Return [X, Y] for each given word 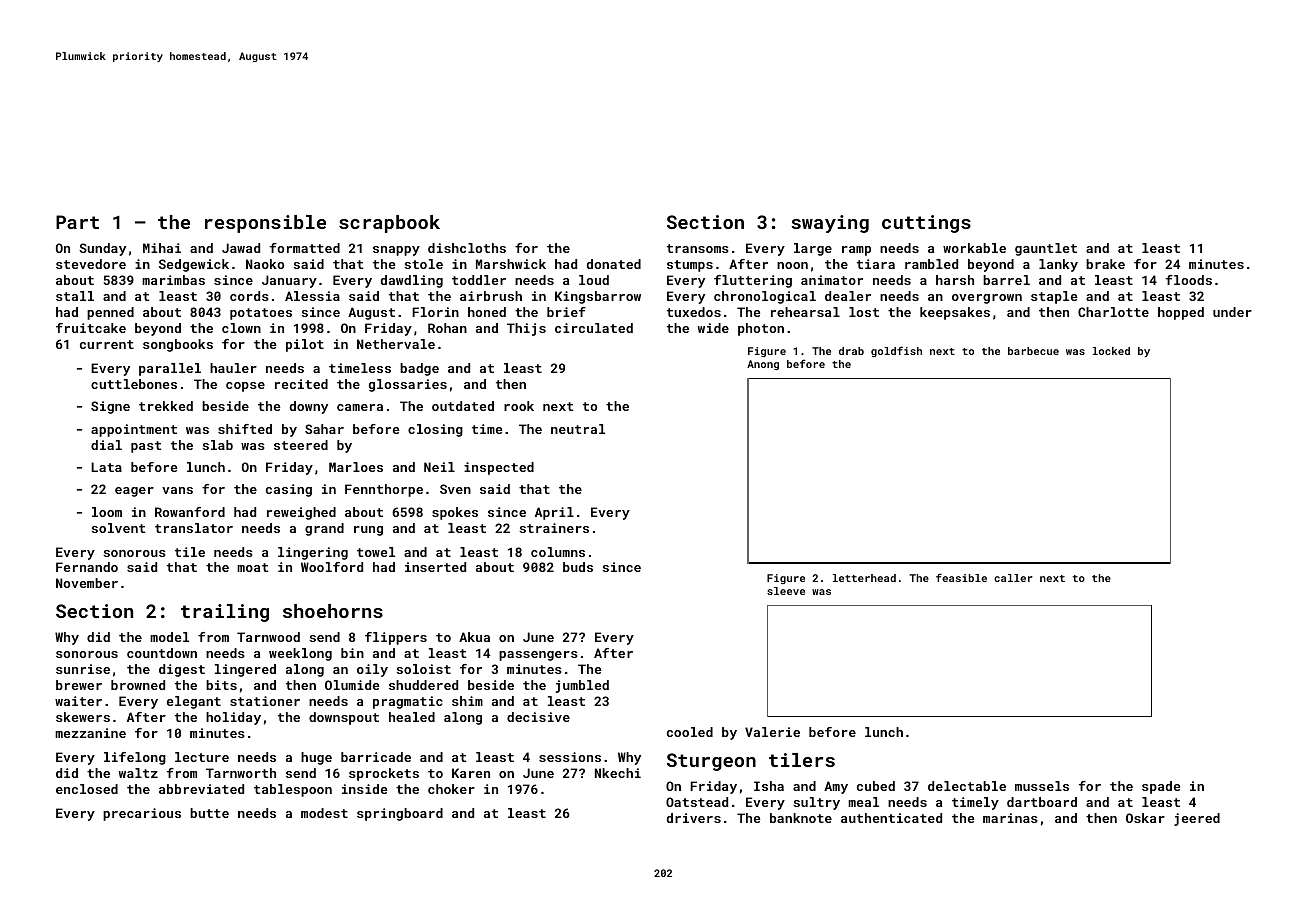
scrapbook [389, 224]
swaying [830, 224]
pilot [305, 345]
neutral [578, 429]
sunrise [83, 669]
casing [289, 490]
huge [316, 758]
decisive [538, 717]
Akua [474, 637]
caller [1013, 578]
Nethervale [396, 344]
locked [1111, 351]
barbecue [1033, 351]
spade [1161, 787]
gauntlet [1046, 249]
